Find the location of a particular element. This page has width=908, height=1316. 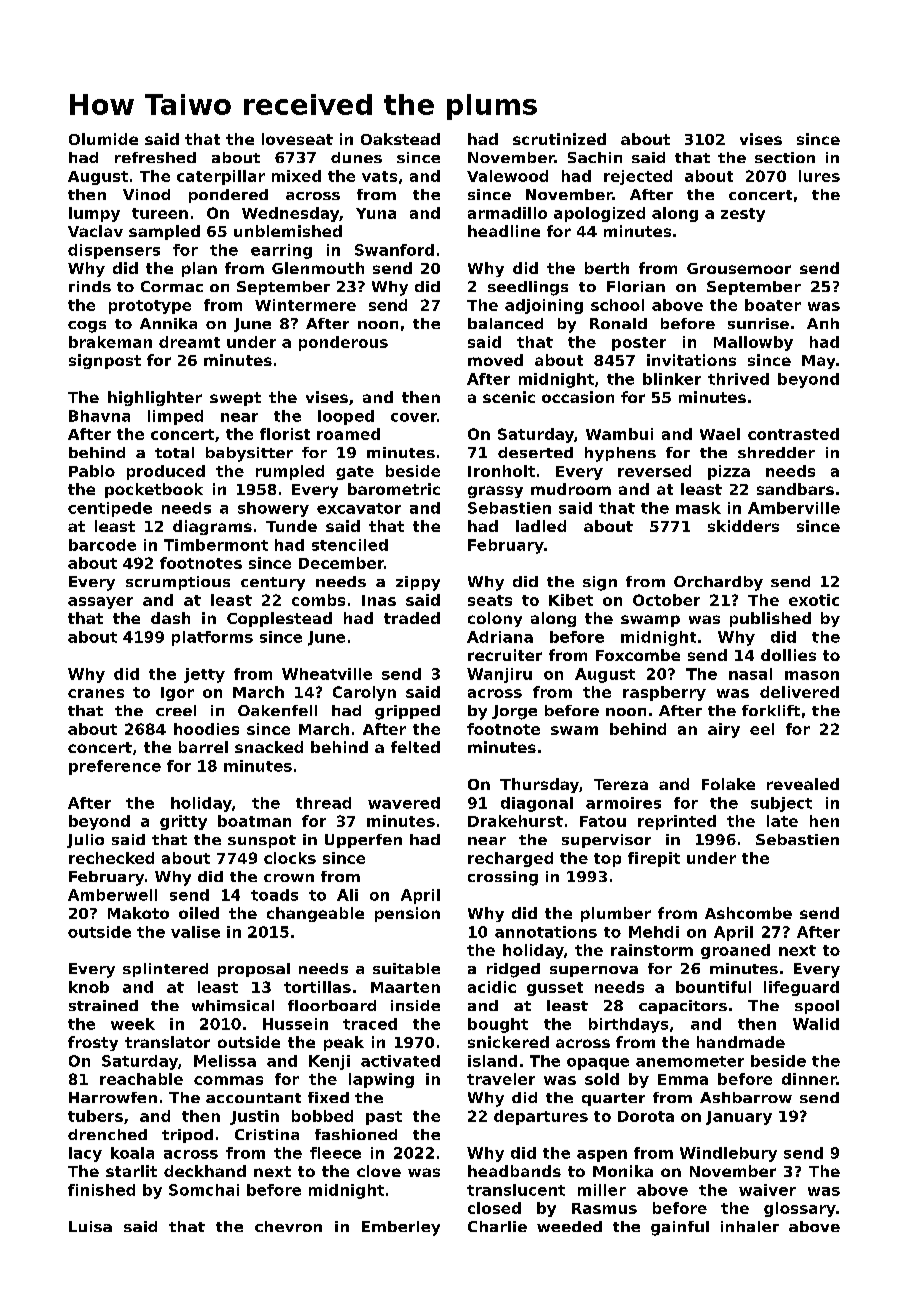

felted is located at coordinates (415, 747).
